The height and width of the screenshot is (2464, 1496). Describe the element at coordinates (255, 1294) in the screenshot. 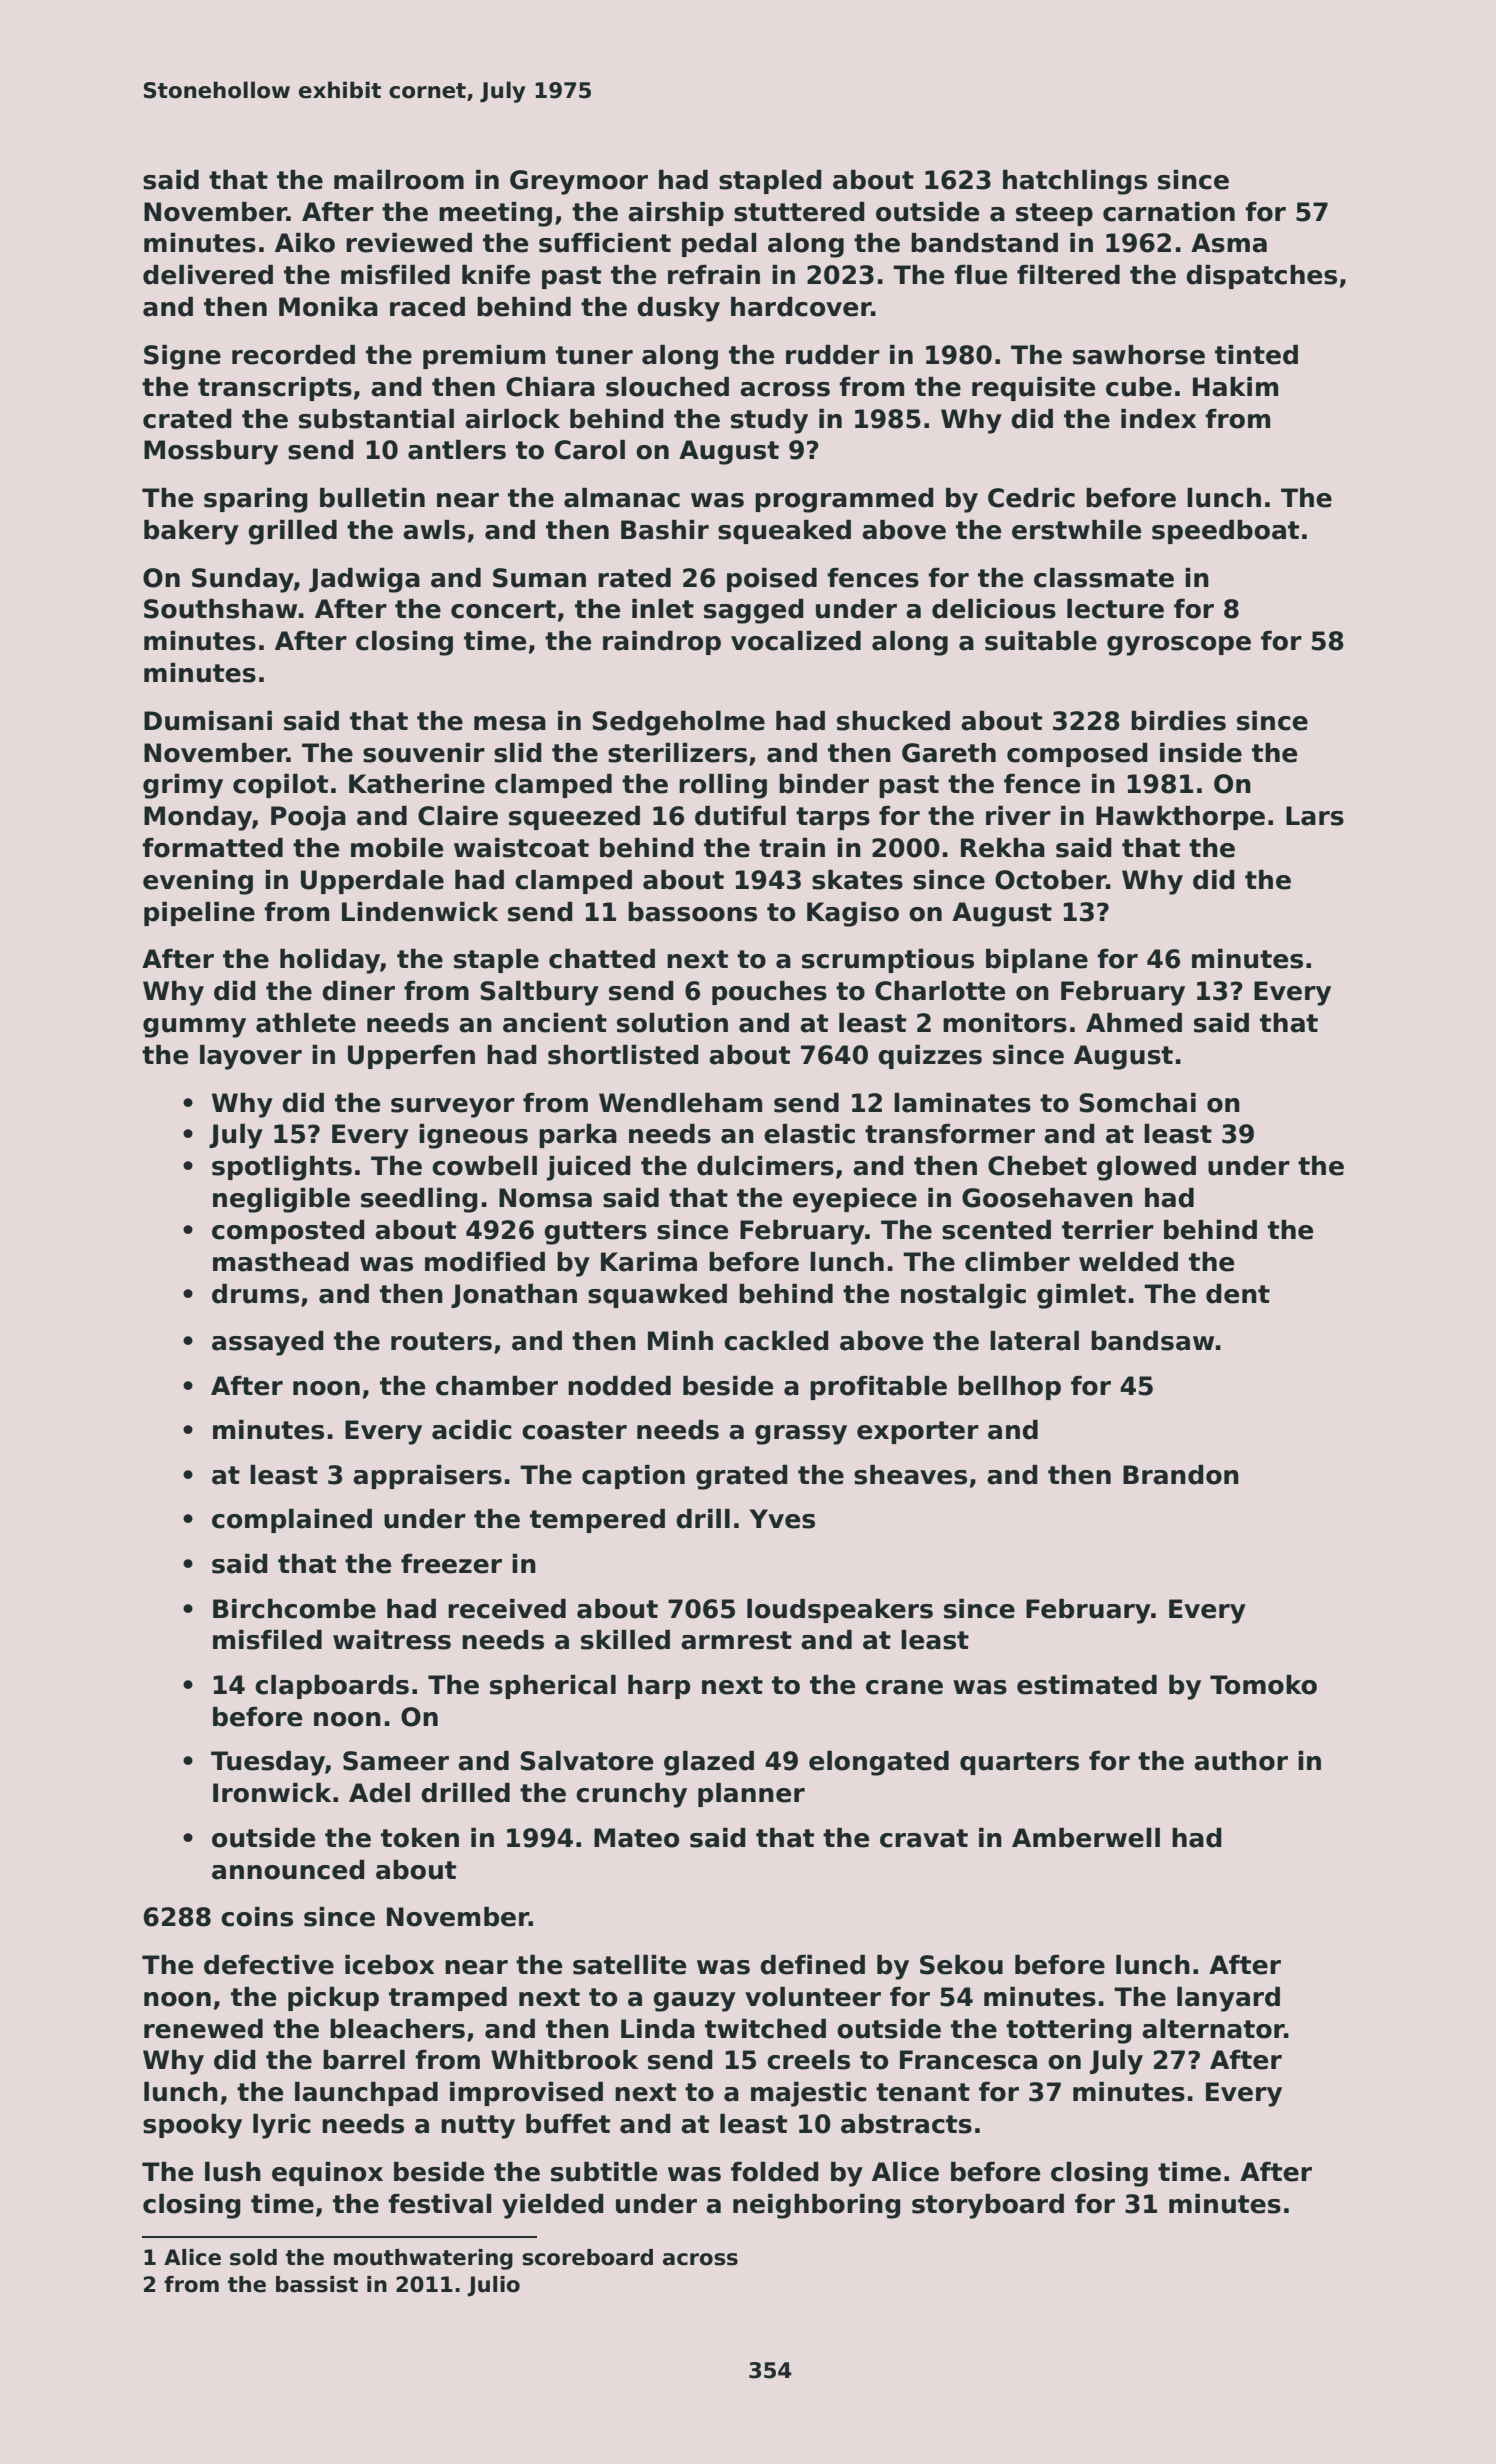

I see `drums` at that location.
